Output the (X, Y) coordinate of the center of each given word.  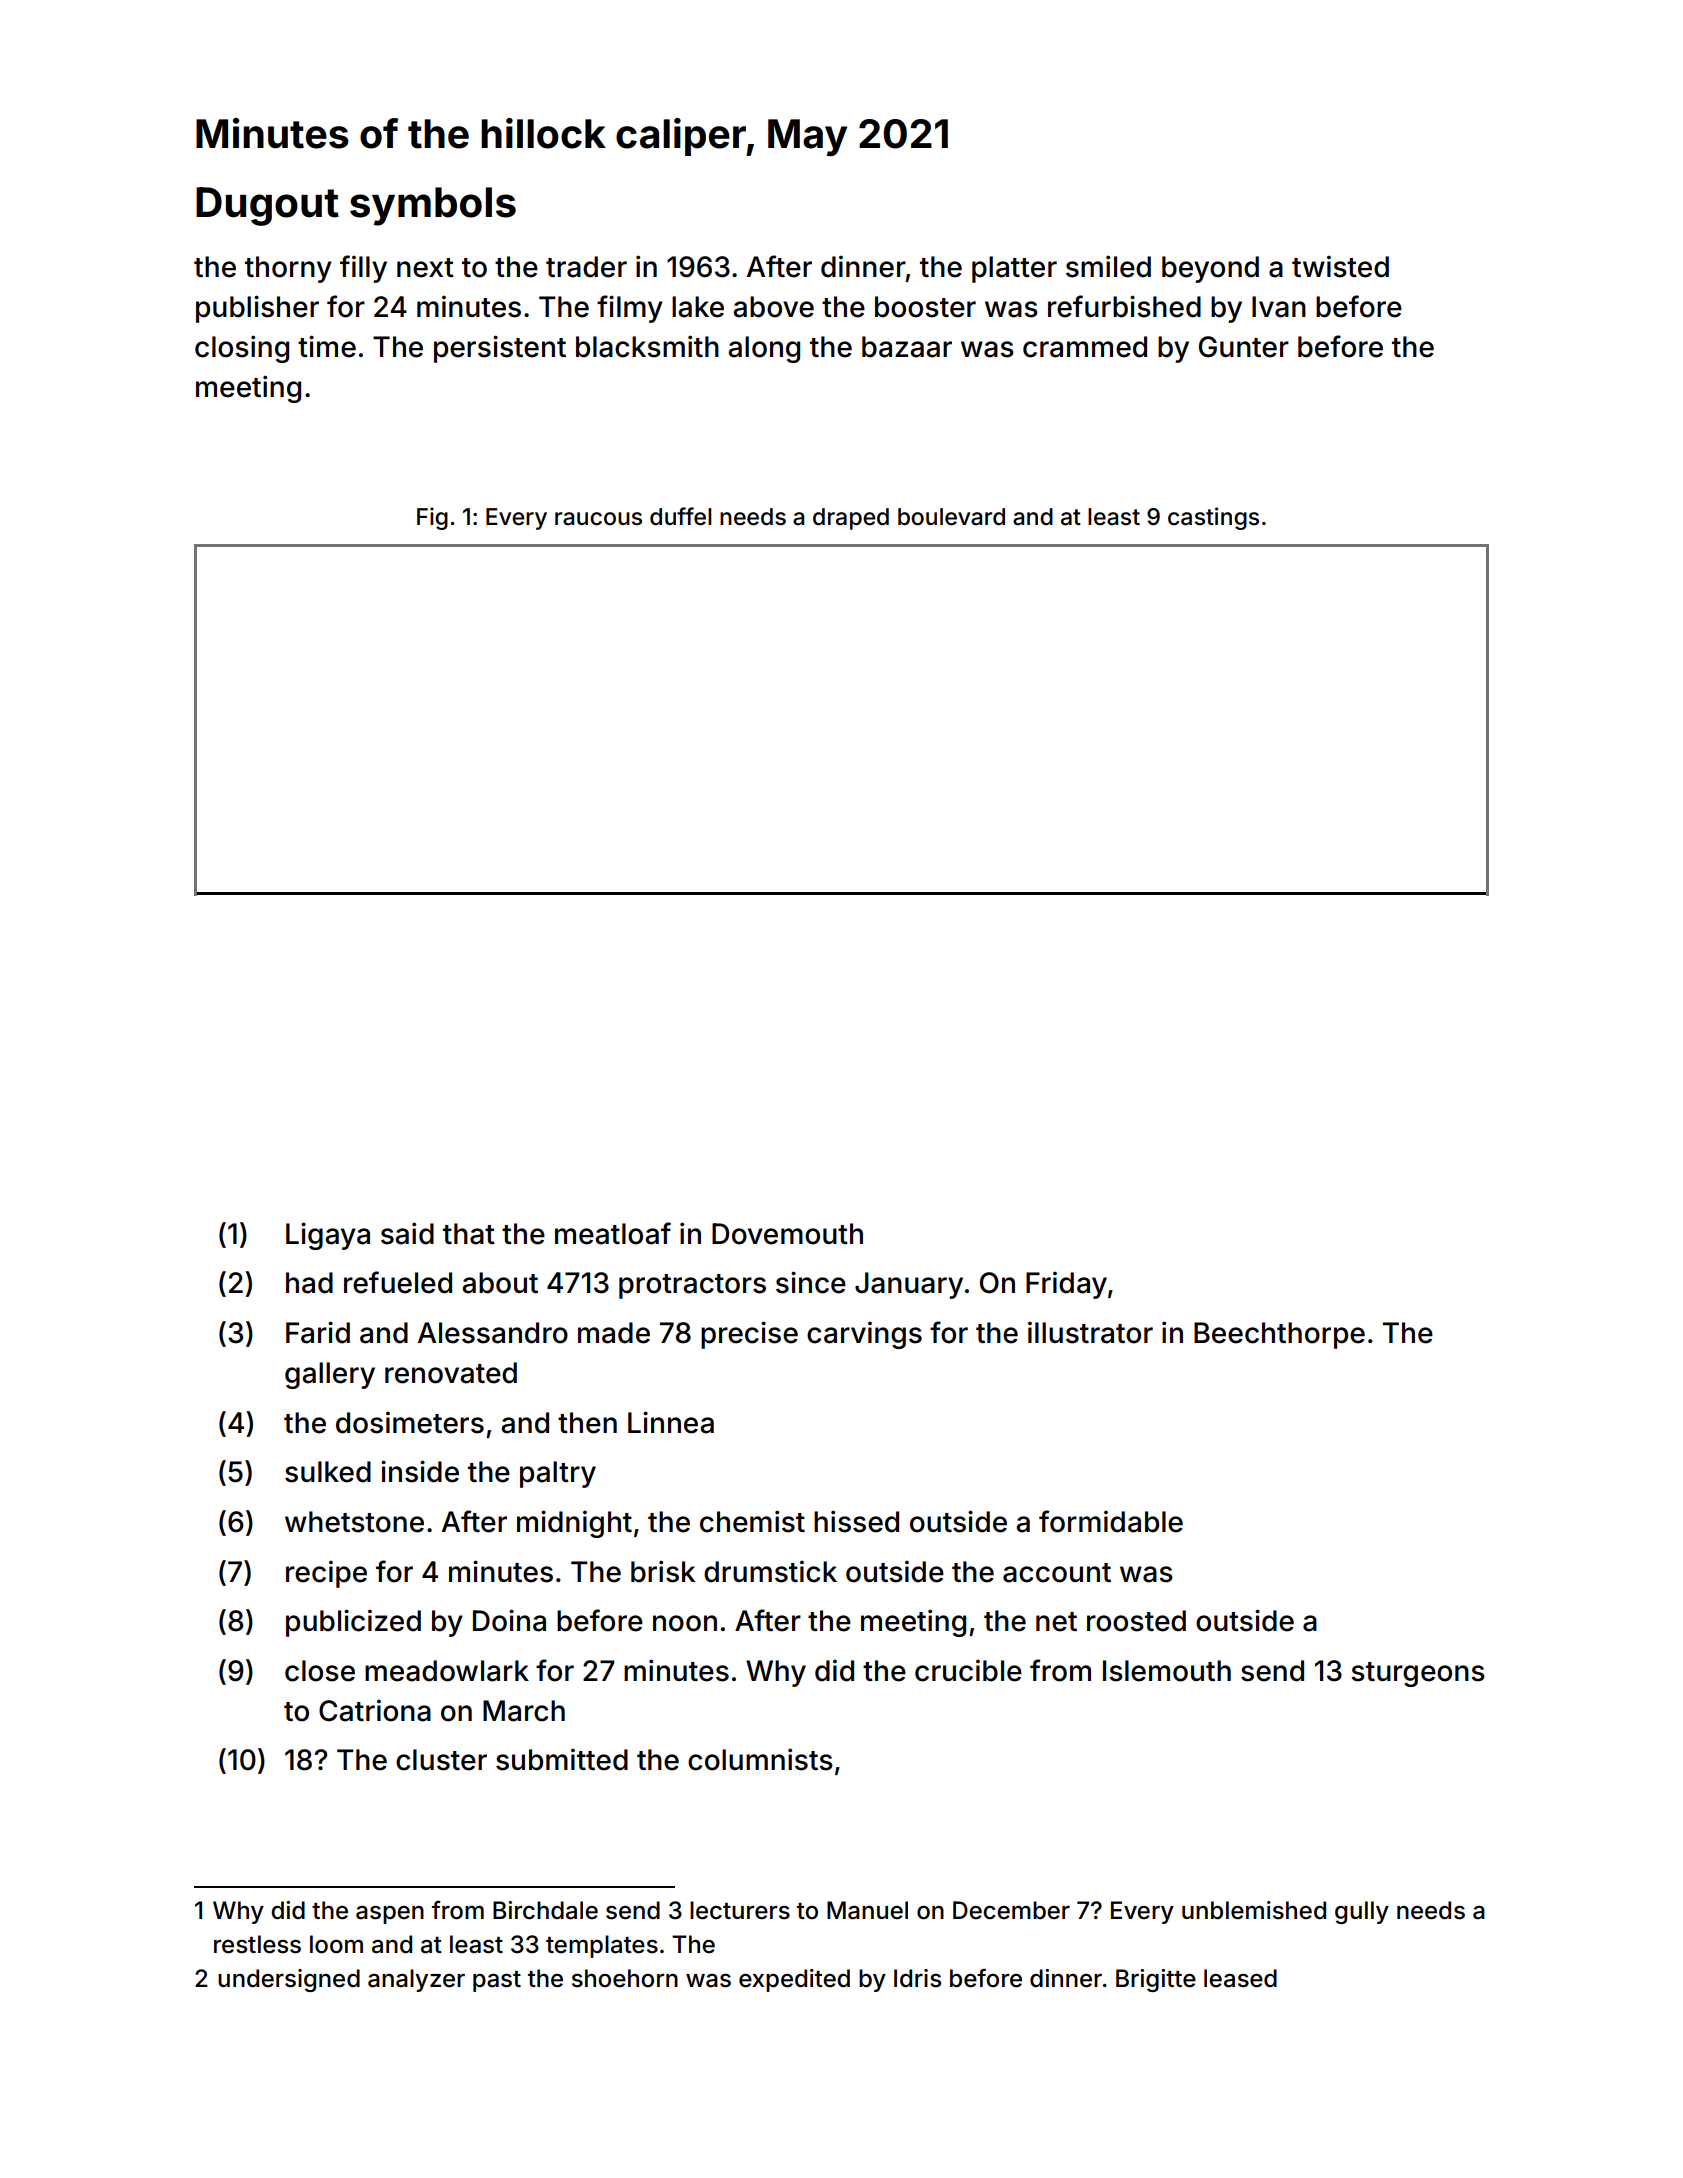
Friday (1066, 1285)
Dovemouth (787, 1234)
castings (1213, 518)
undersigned (289, 1980)
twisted (1340, 266)
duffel (680, 516)
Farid (318, 1332)
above (773, 307)
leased (1240, 1978)
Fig (432, 518)
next (425, 268)
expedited (794, 1980)
